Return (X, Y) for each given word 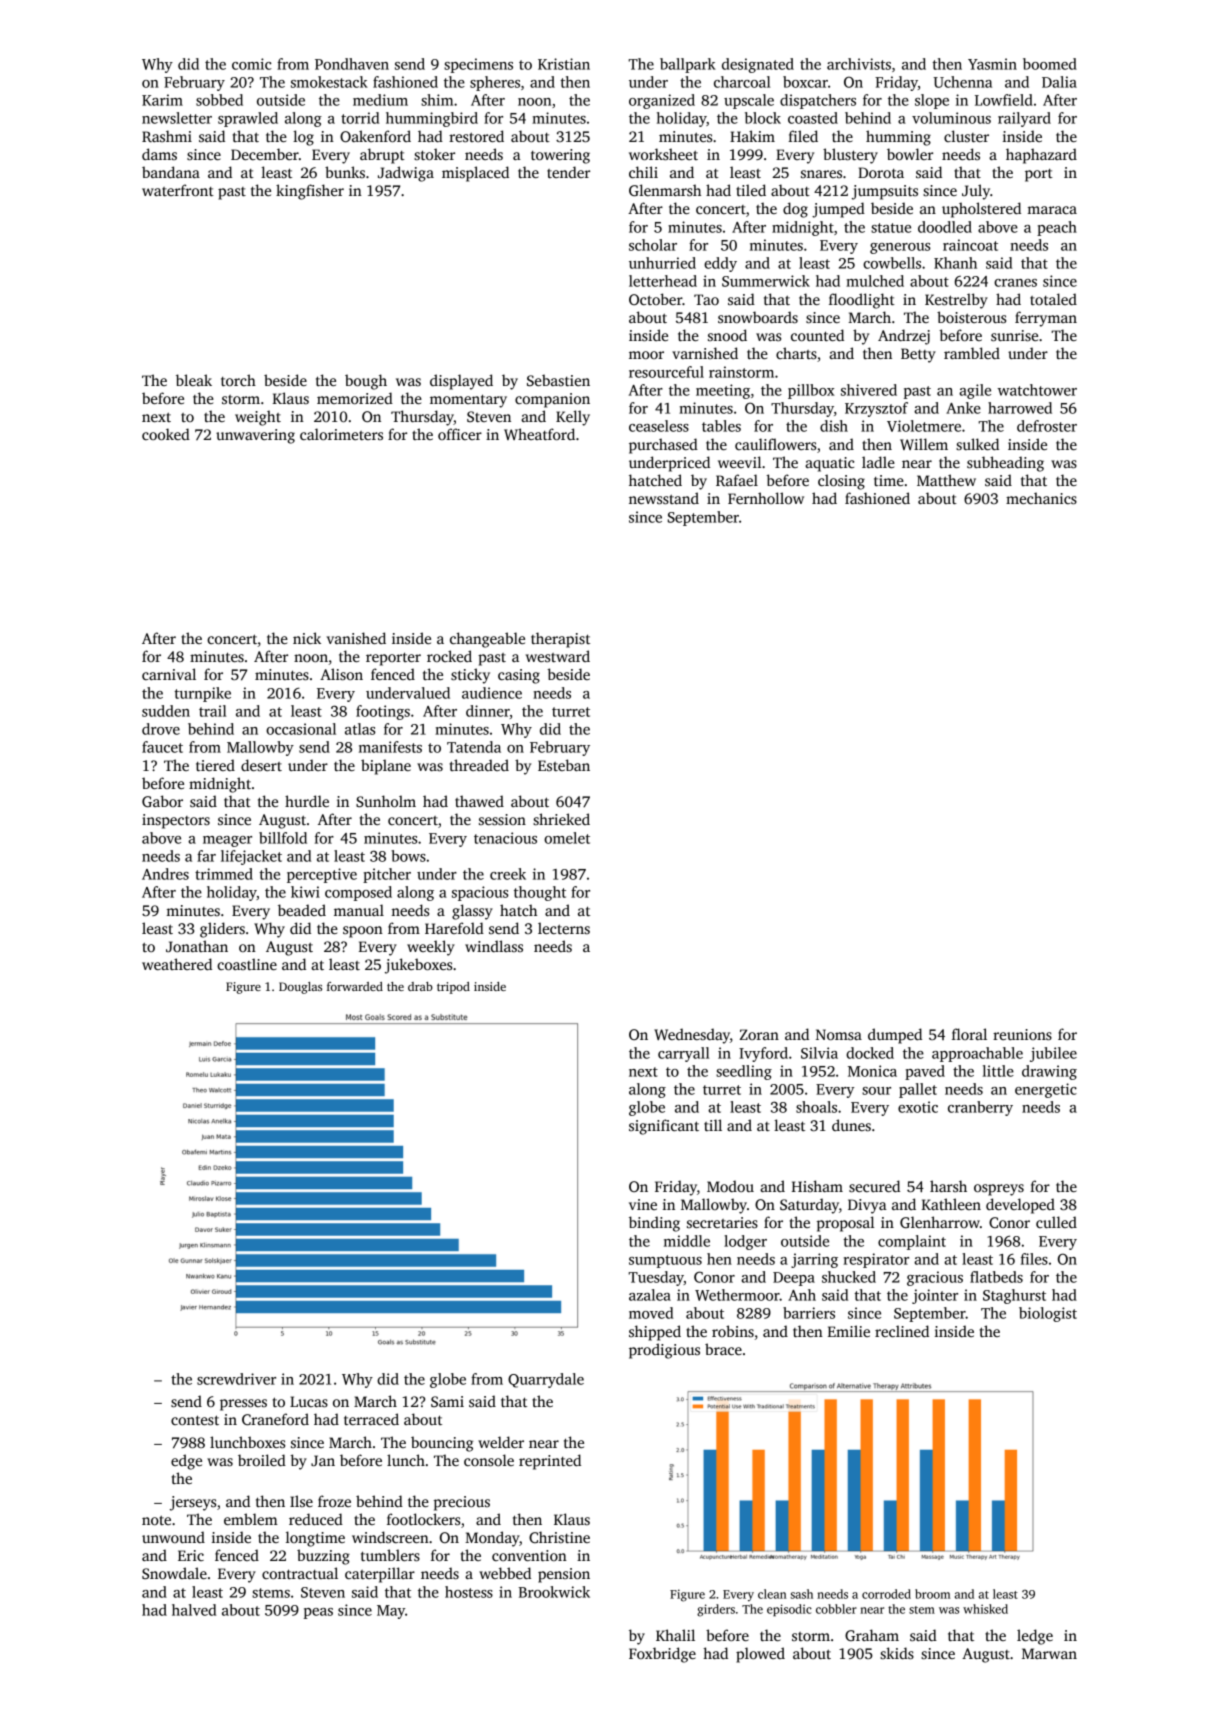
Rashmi (167, 136)
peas (318, 1613)
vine (643, 1204)
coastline (247, 964)
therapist (560, 640)
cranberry (980, 1108)
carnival (169, 674)
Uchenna (962, 82)
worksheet (663, 154)
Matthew (946, 480)
